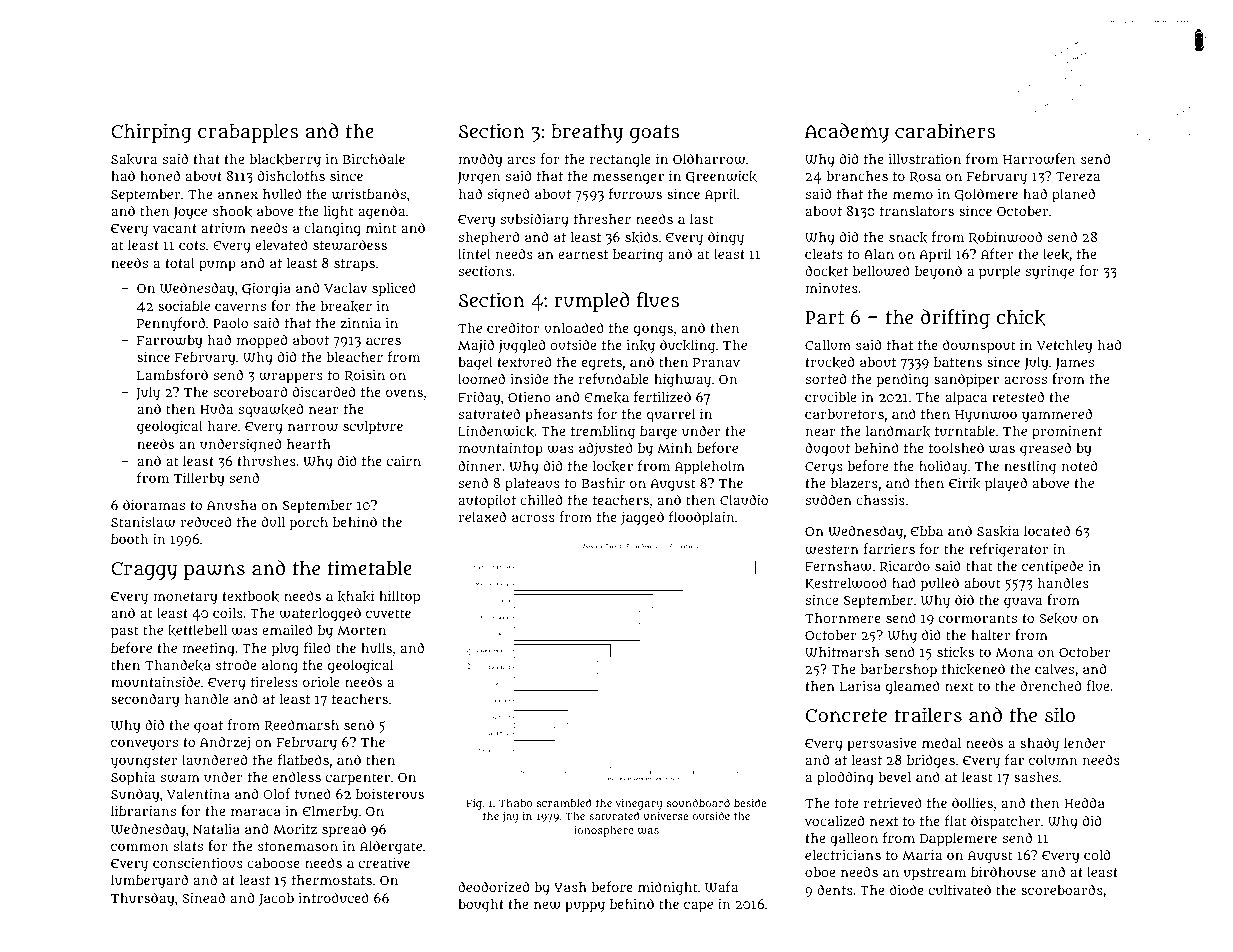 This image has height=952, width=1233. I want to click on Andrzej, so click(225, 743).
